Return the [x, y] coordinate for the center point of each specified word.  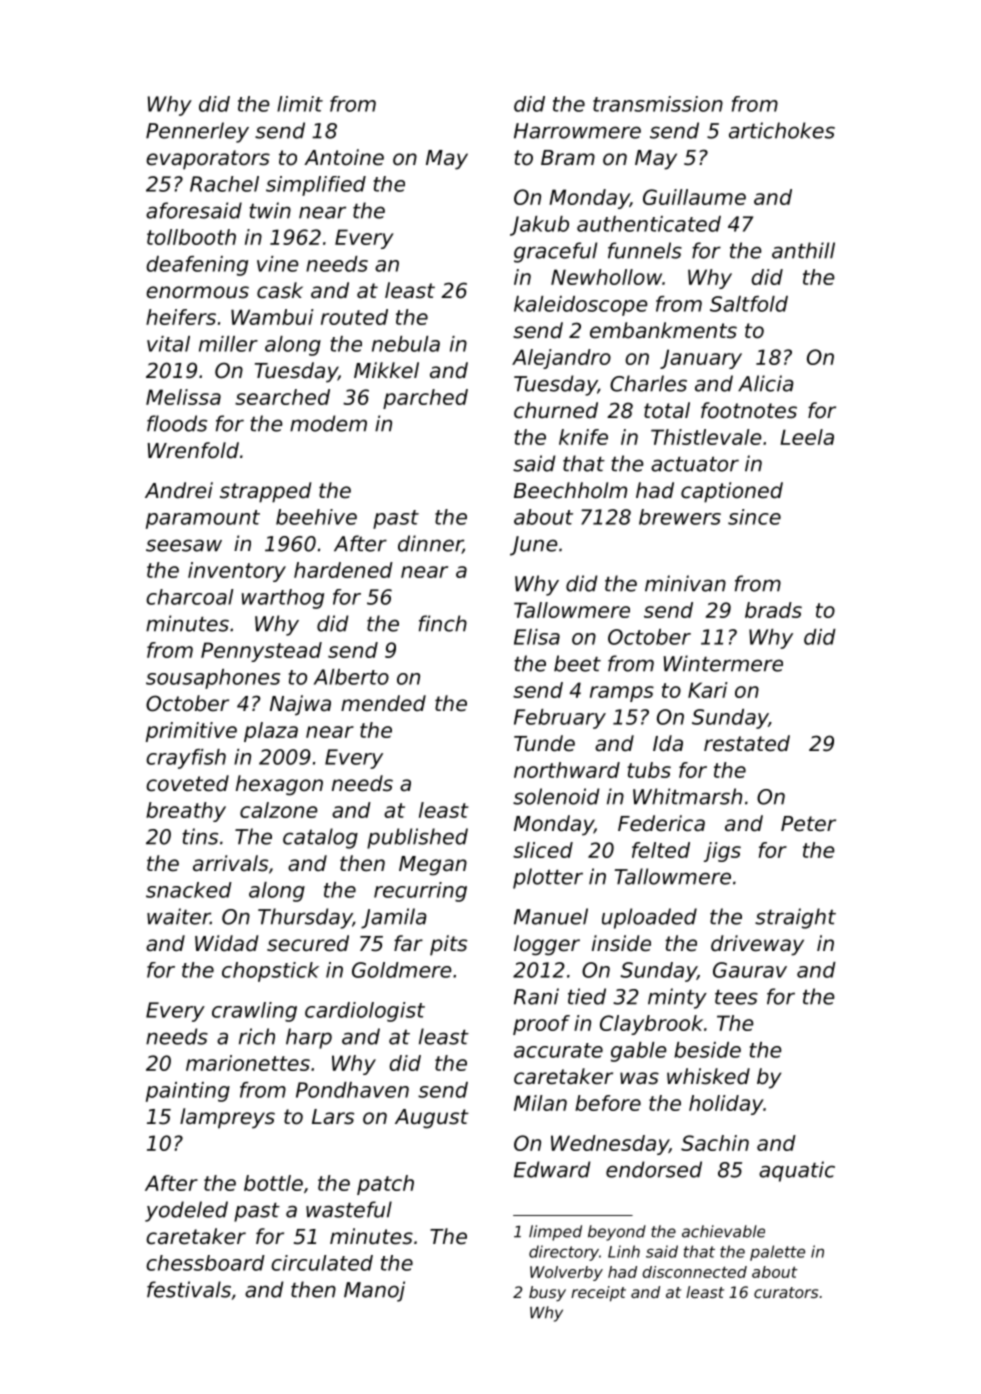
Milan [540, 1103]
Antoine [344, 157]
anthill [803, 250]
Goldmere [402, 970]
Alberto [351, 677]
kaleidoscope [581, 306]
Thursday [305, 918]
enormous [197, 292]
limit [300, 104]
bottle [273, 1183]
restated [747, 743]
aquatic [797, 1171]
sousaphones [213, 679]
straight [795, 918]
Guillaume [694, 197]
